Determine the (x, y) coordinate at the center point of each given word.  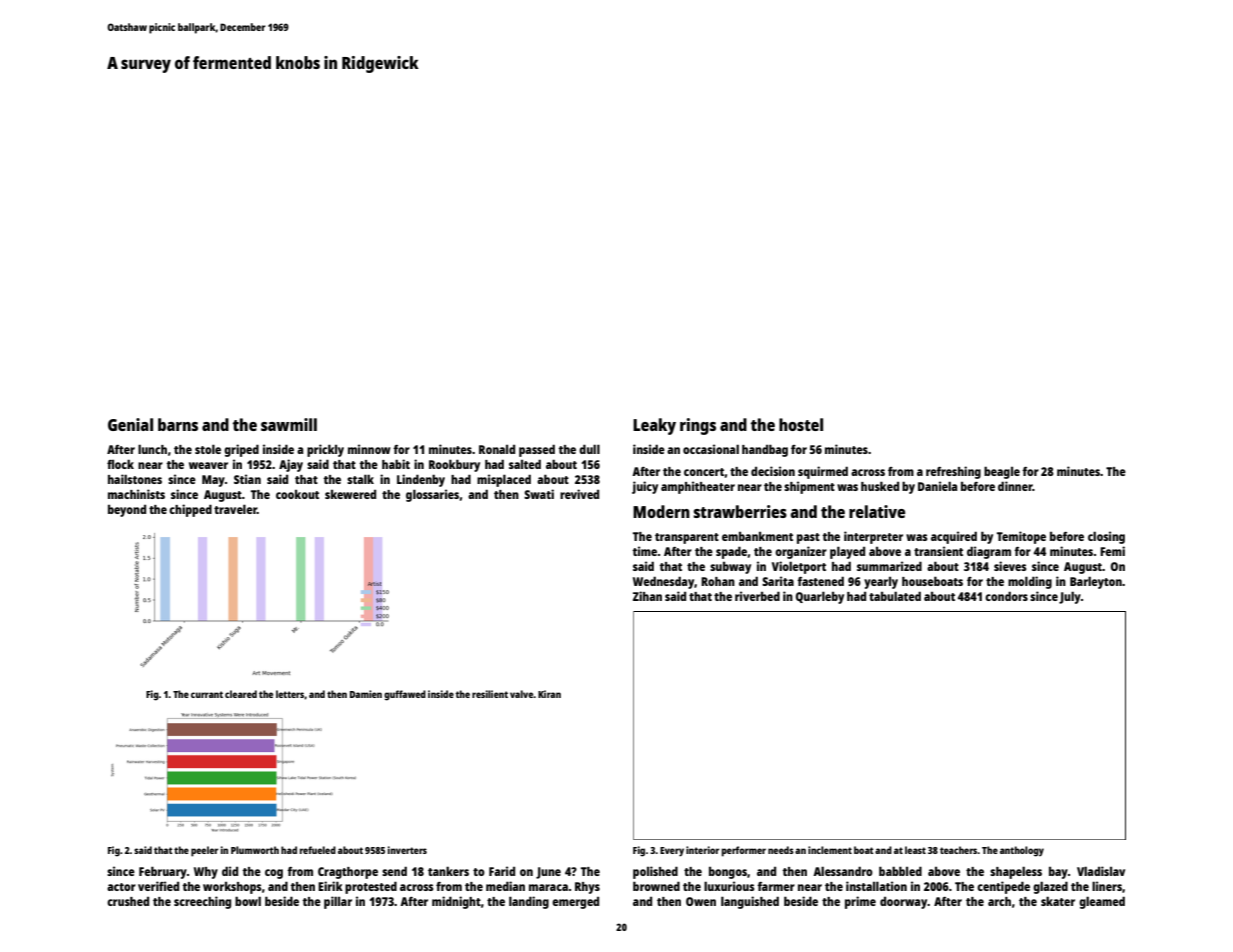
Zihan (647, 596)
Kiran (549, 694)
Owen (701, 901)
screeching (202, 902)
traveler (235, 509)
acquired (954, 537)
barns (178, 424)
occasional (711, 449)
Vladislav (1101, 871)
